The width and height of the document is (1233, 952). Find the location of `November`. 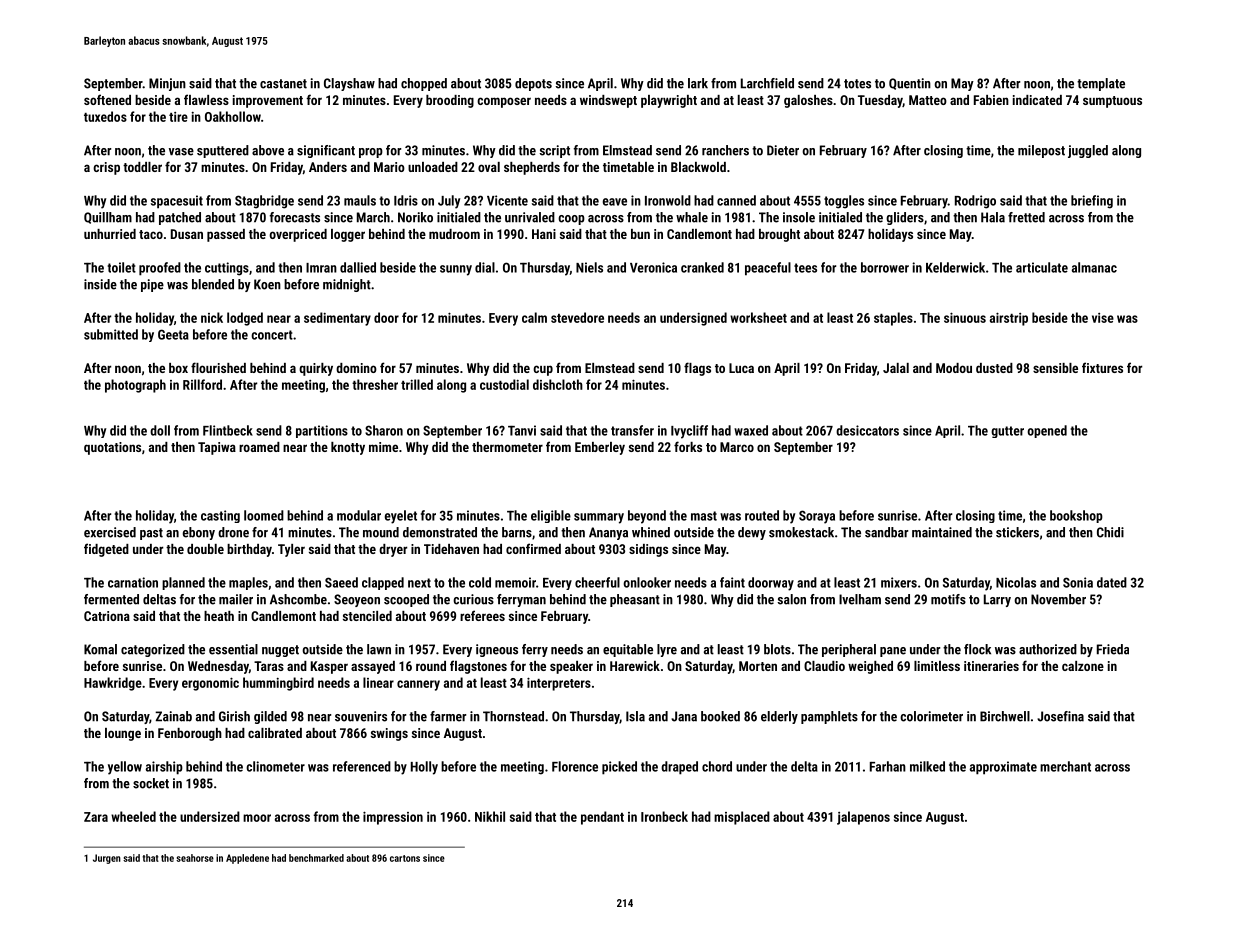

November is located at coordinates (1058, 599).
